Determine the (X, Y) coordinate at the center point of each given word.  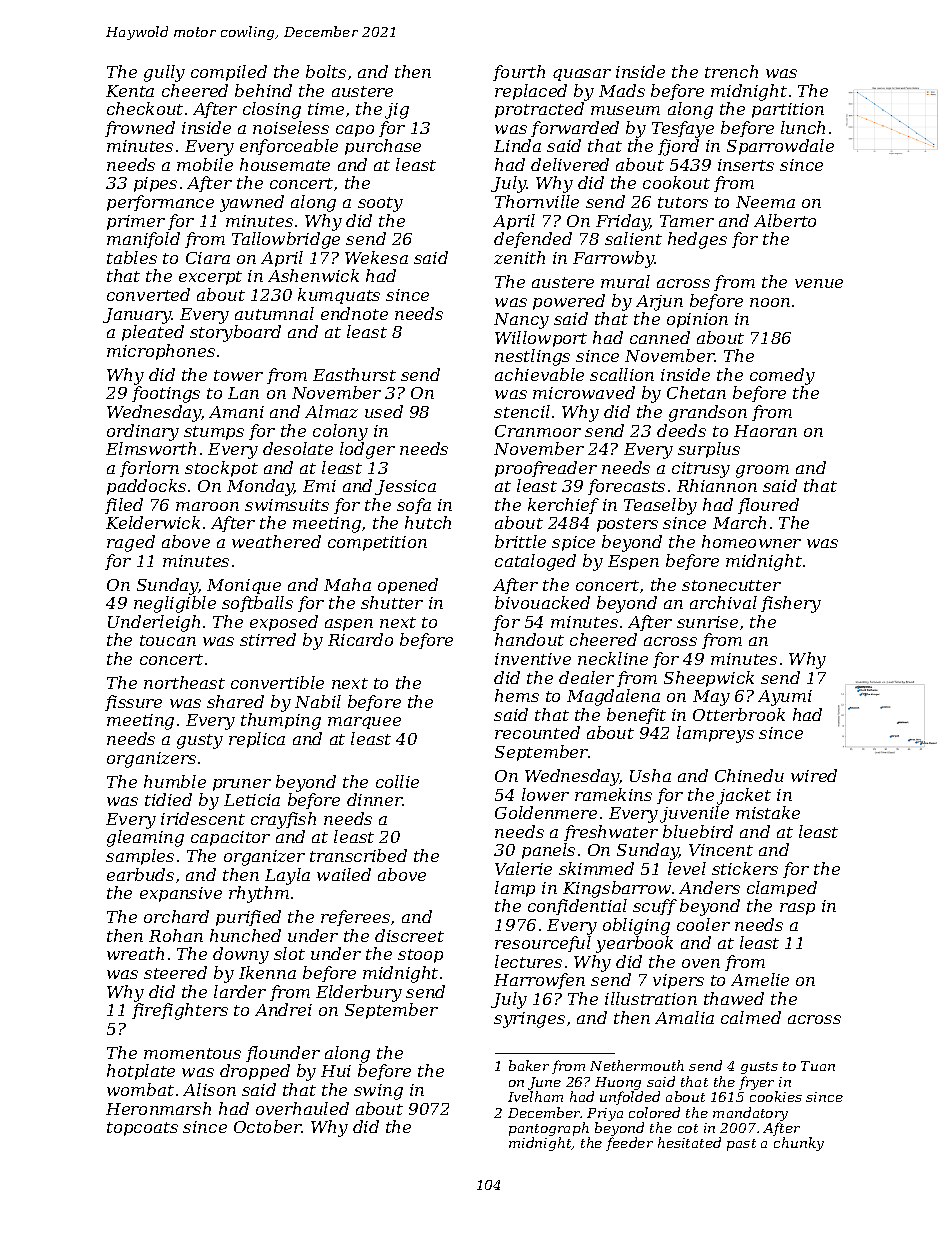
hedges (697, 240)
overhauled (302, 1108)
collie (397, 781)
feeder (629, 1144)
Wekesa (376, 257)
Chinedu (749, 775)
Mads (622, 90)
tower (238, 375)
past (741, 1145)
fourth (519, 73)
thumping (281, 721)
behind (263, 90)
